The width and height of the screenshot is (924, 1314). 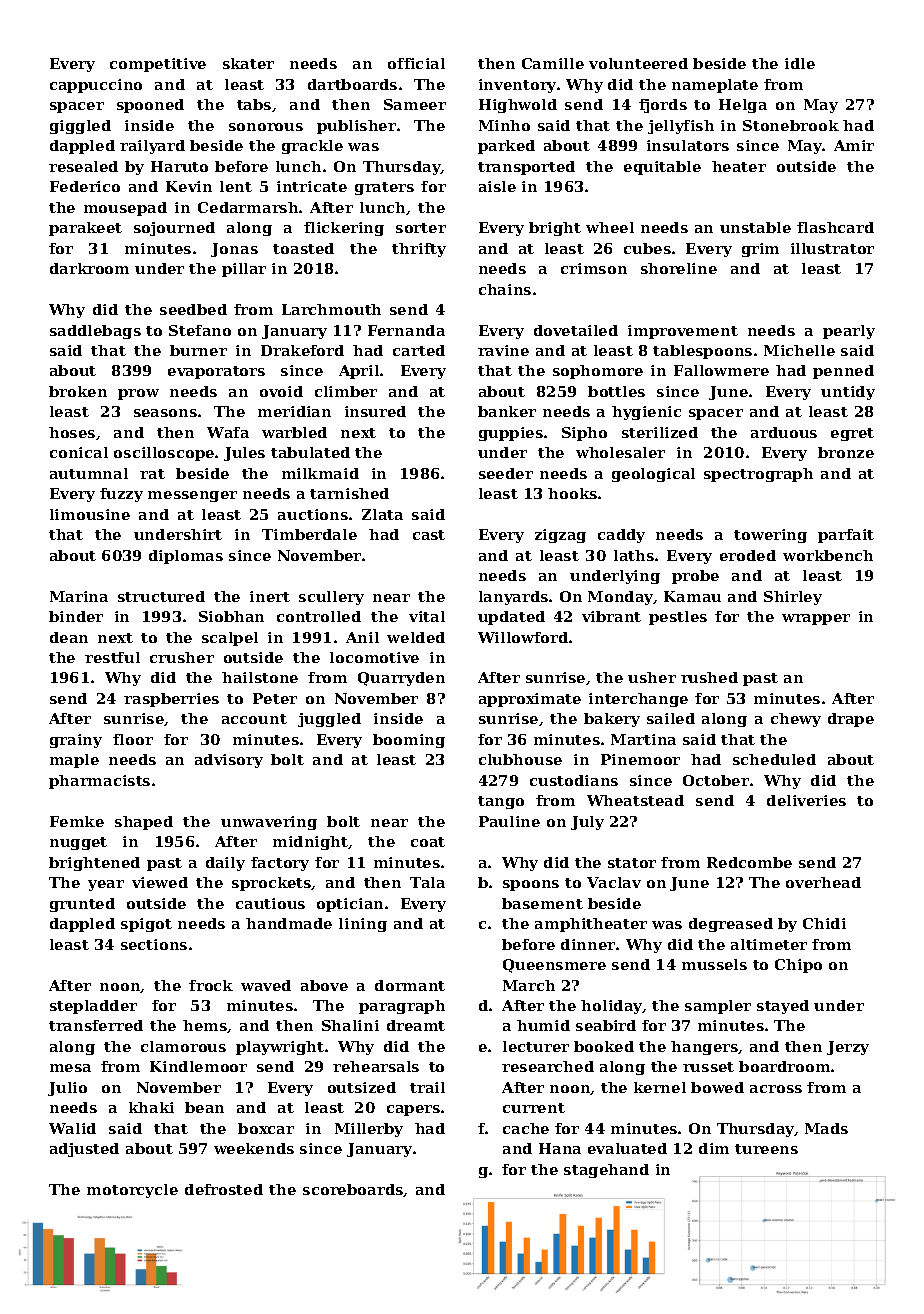 I want to click on basement, so click(x=542, y=903).
